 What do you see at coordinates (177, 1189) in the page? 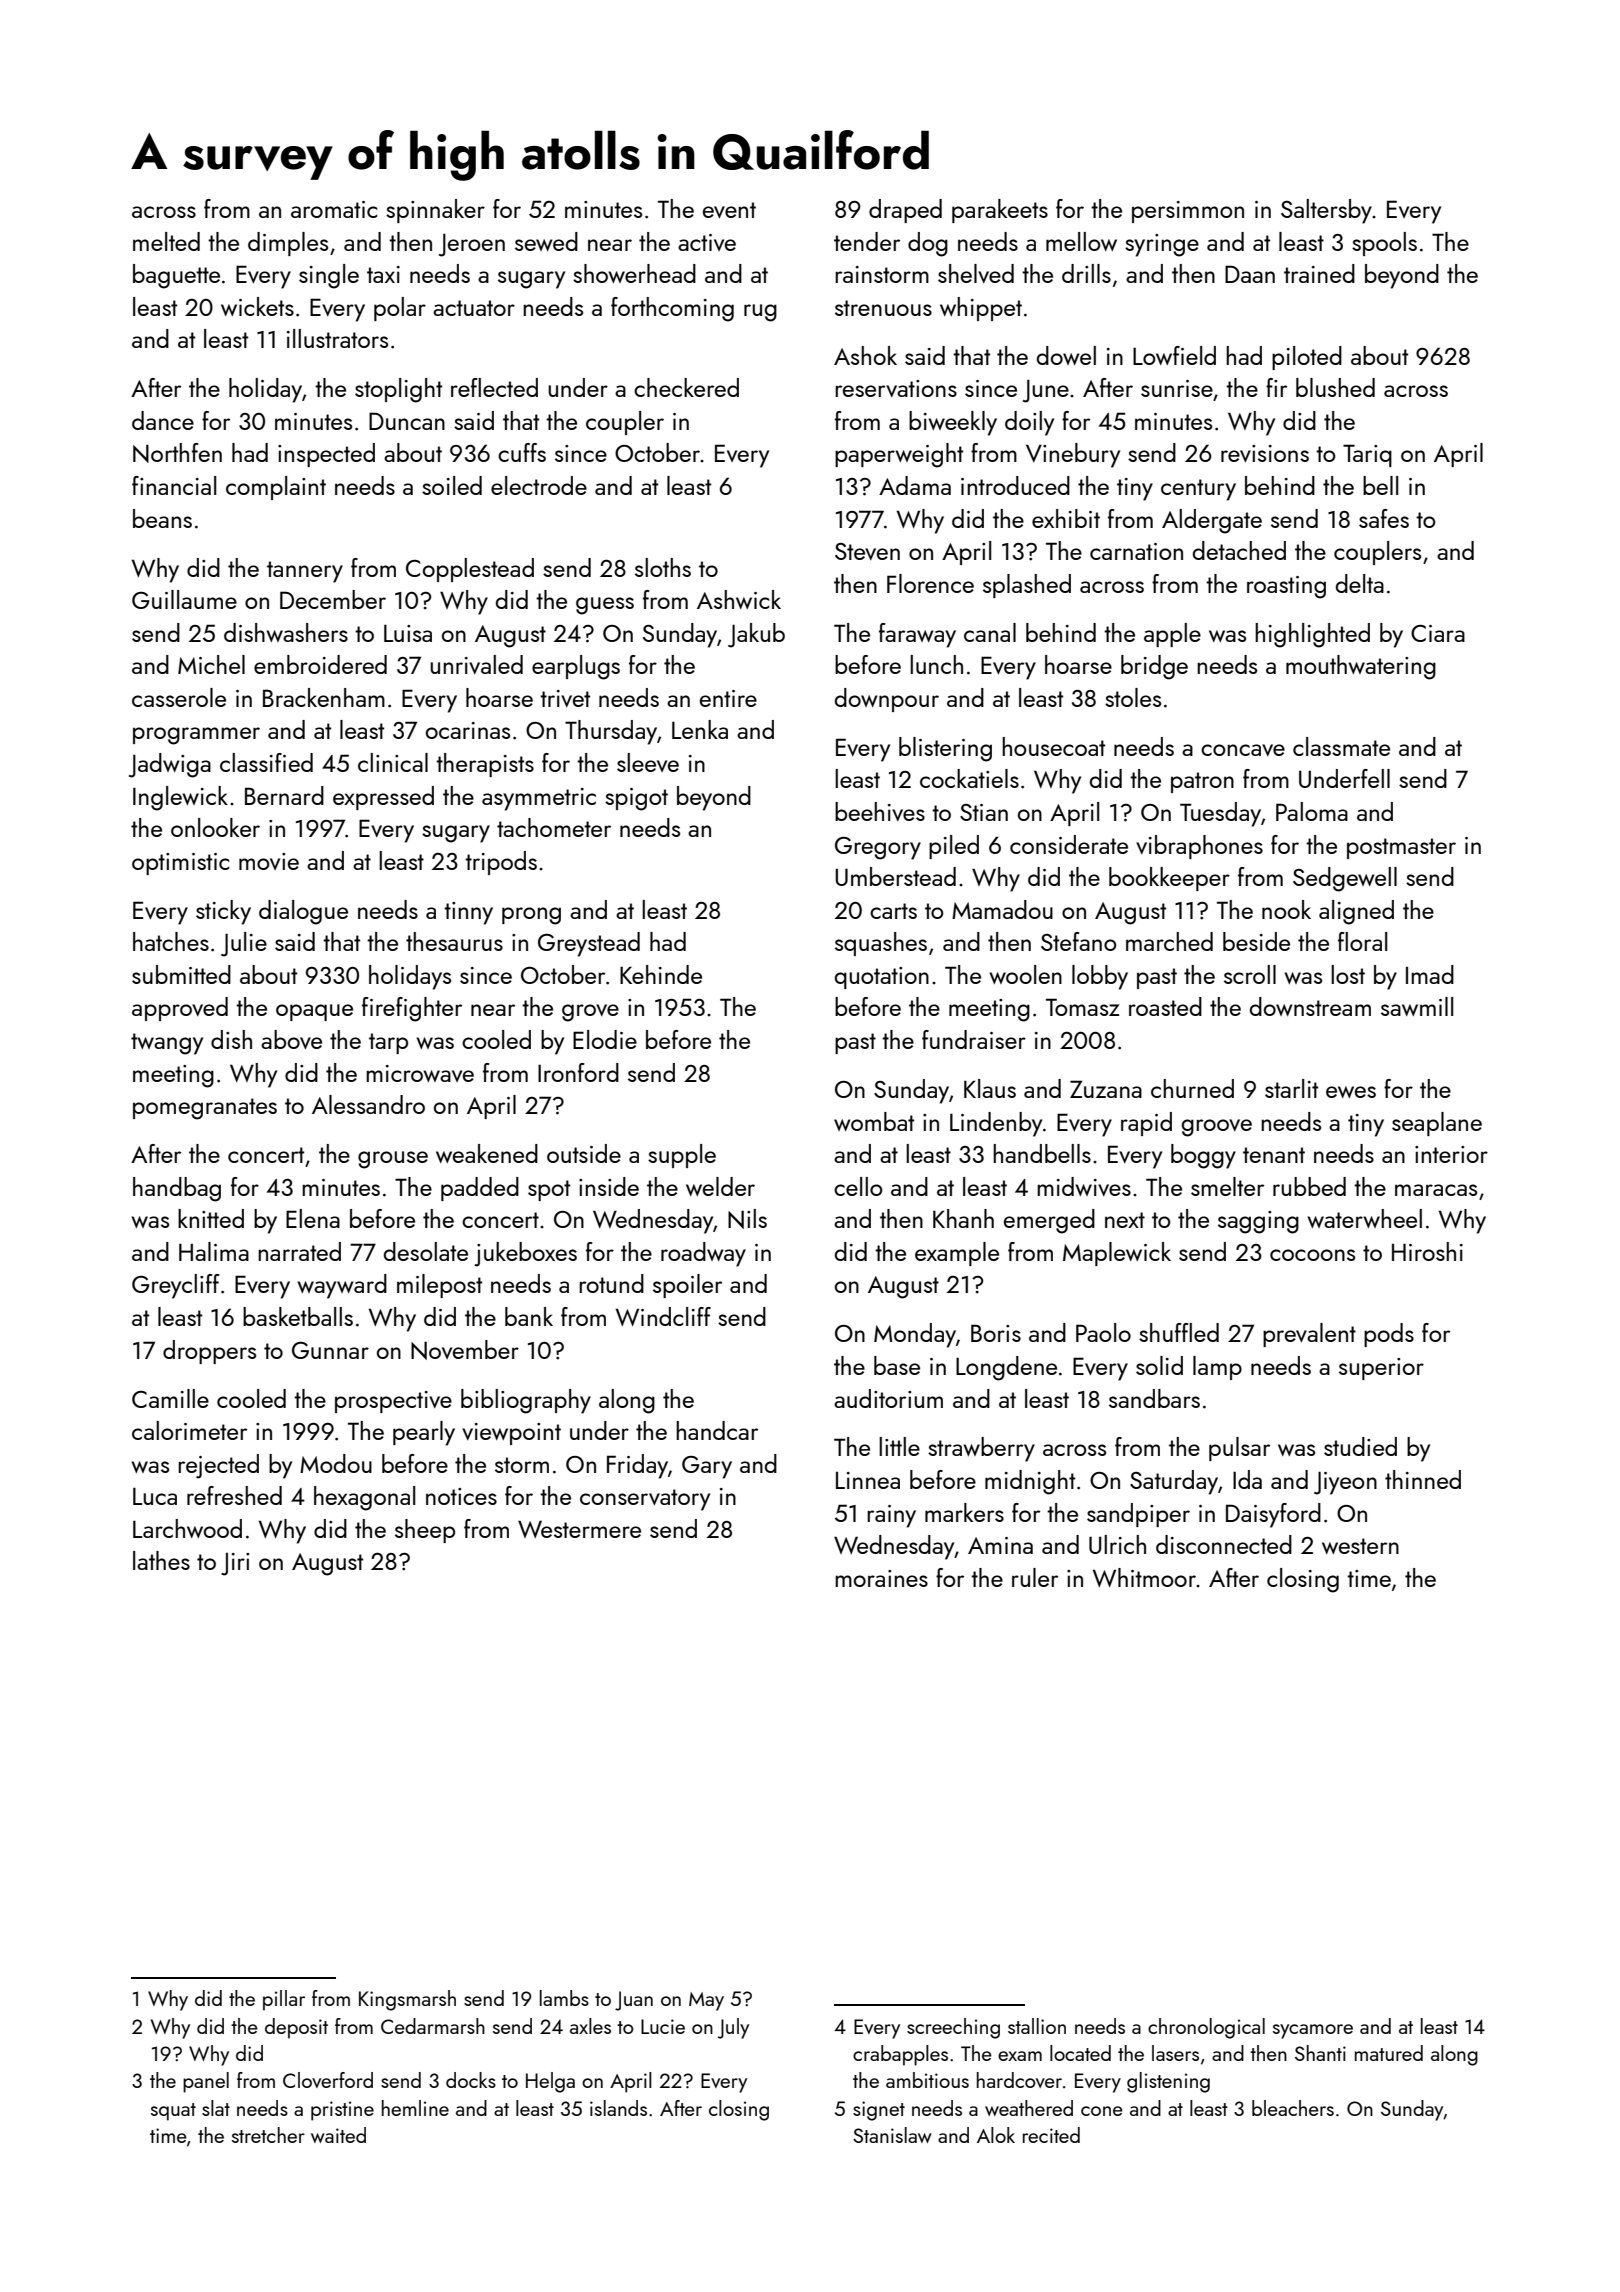
I see `handbag` at bounding box center [177, 1189].
